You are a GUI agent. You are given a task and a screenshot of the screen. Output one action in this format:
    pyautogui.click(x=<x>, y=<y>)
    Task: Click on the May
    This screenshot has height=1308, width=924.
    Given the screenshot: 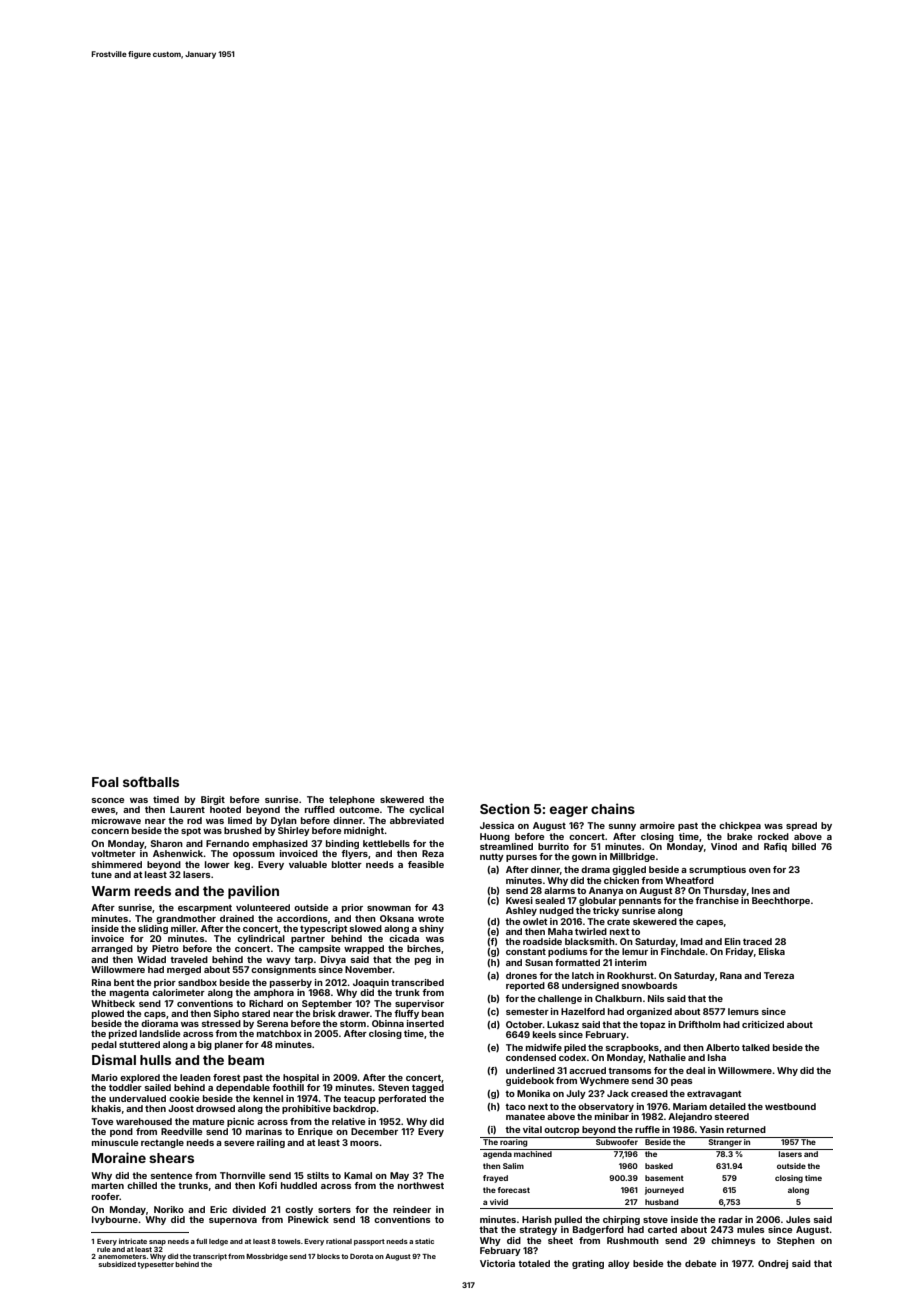 What is the action you would take?
    pyautogui.click(x=399, y=1176)
